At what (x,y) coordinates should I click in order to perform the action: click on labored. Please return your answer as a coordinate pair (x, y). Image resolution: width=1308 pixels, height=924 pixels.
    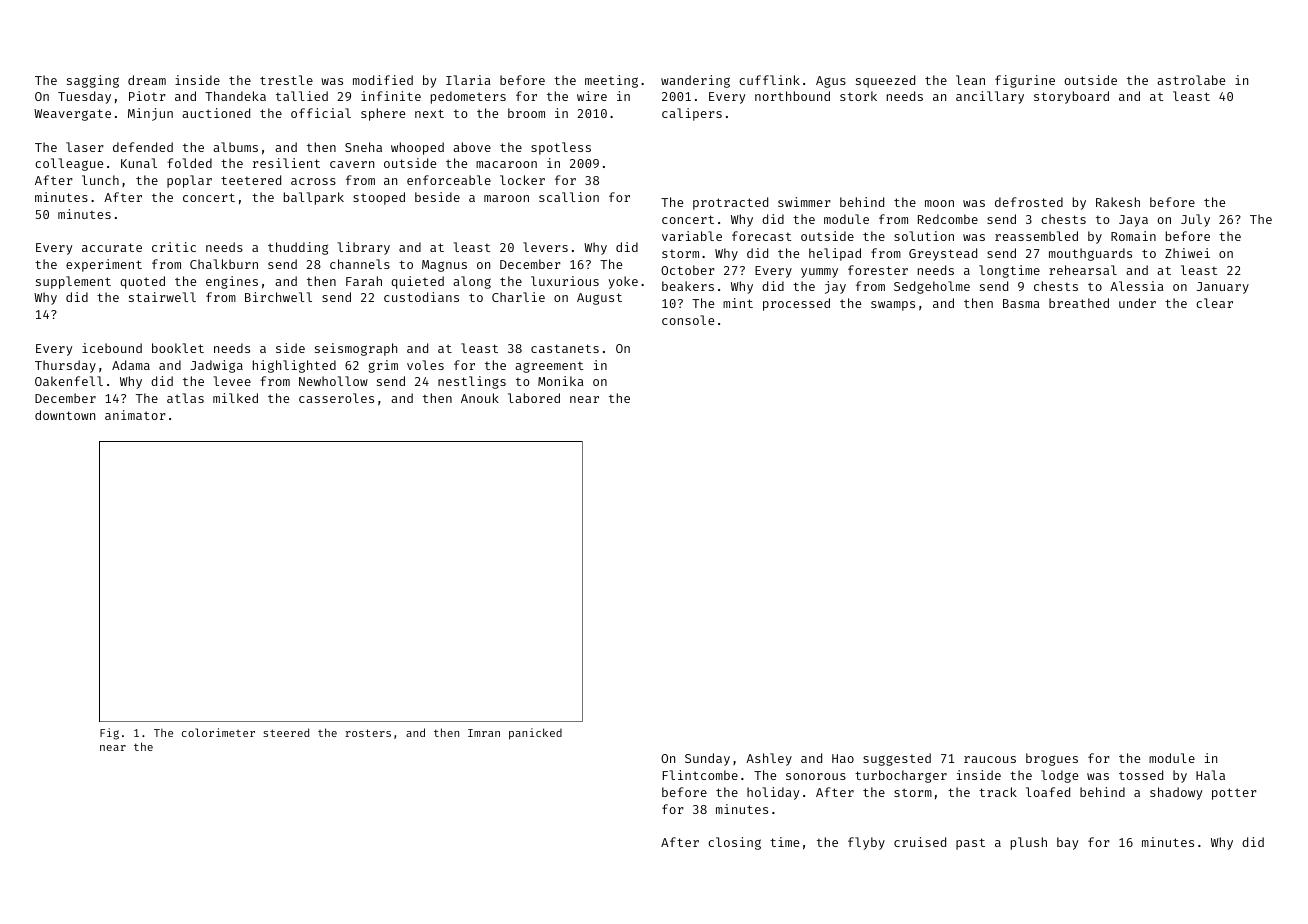
    Looking at the image, I should click on (534, 398).
